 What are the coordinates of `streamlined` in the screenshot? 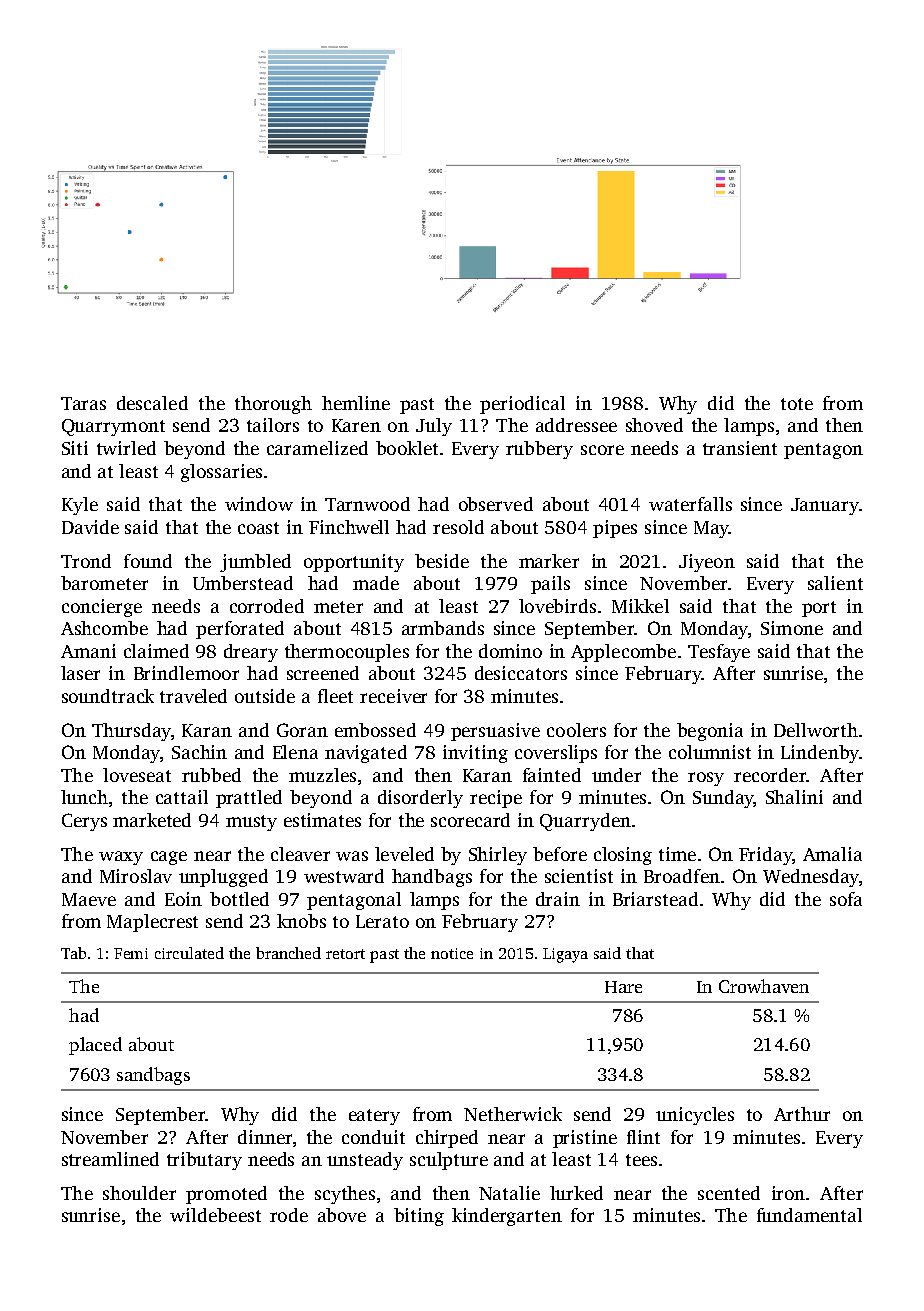 It's located at (110, 1159).
